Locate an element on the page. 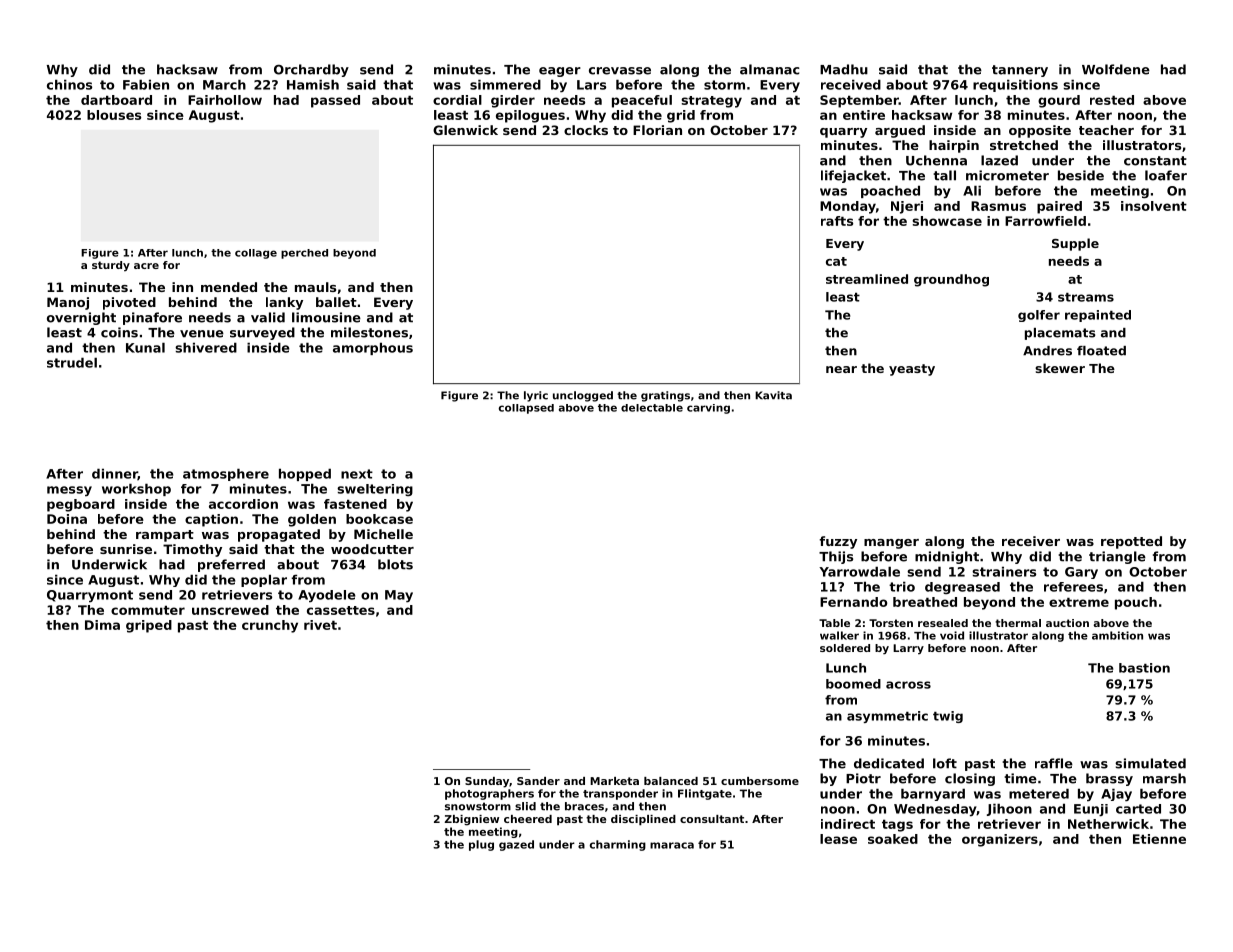  Wolfdene is located at coordinates (1116, 69).
